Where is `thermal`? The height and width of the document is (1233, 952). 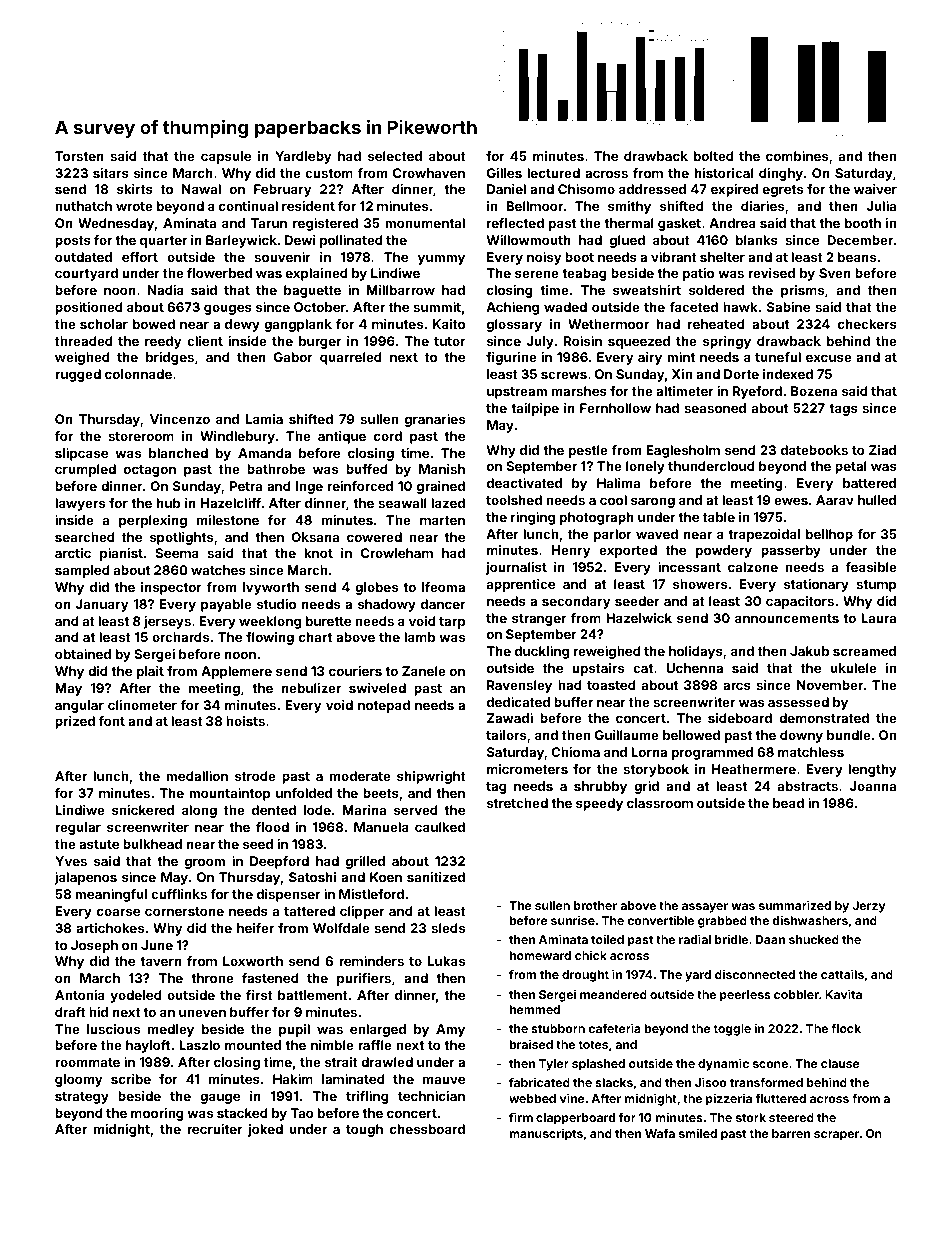 thermal is located at coordinates (629, 223).
